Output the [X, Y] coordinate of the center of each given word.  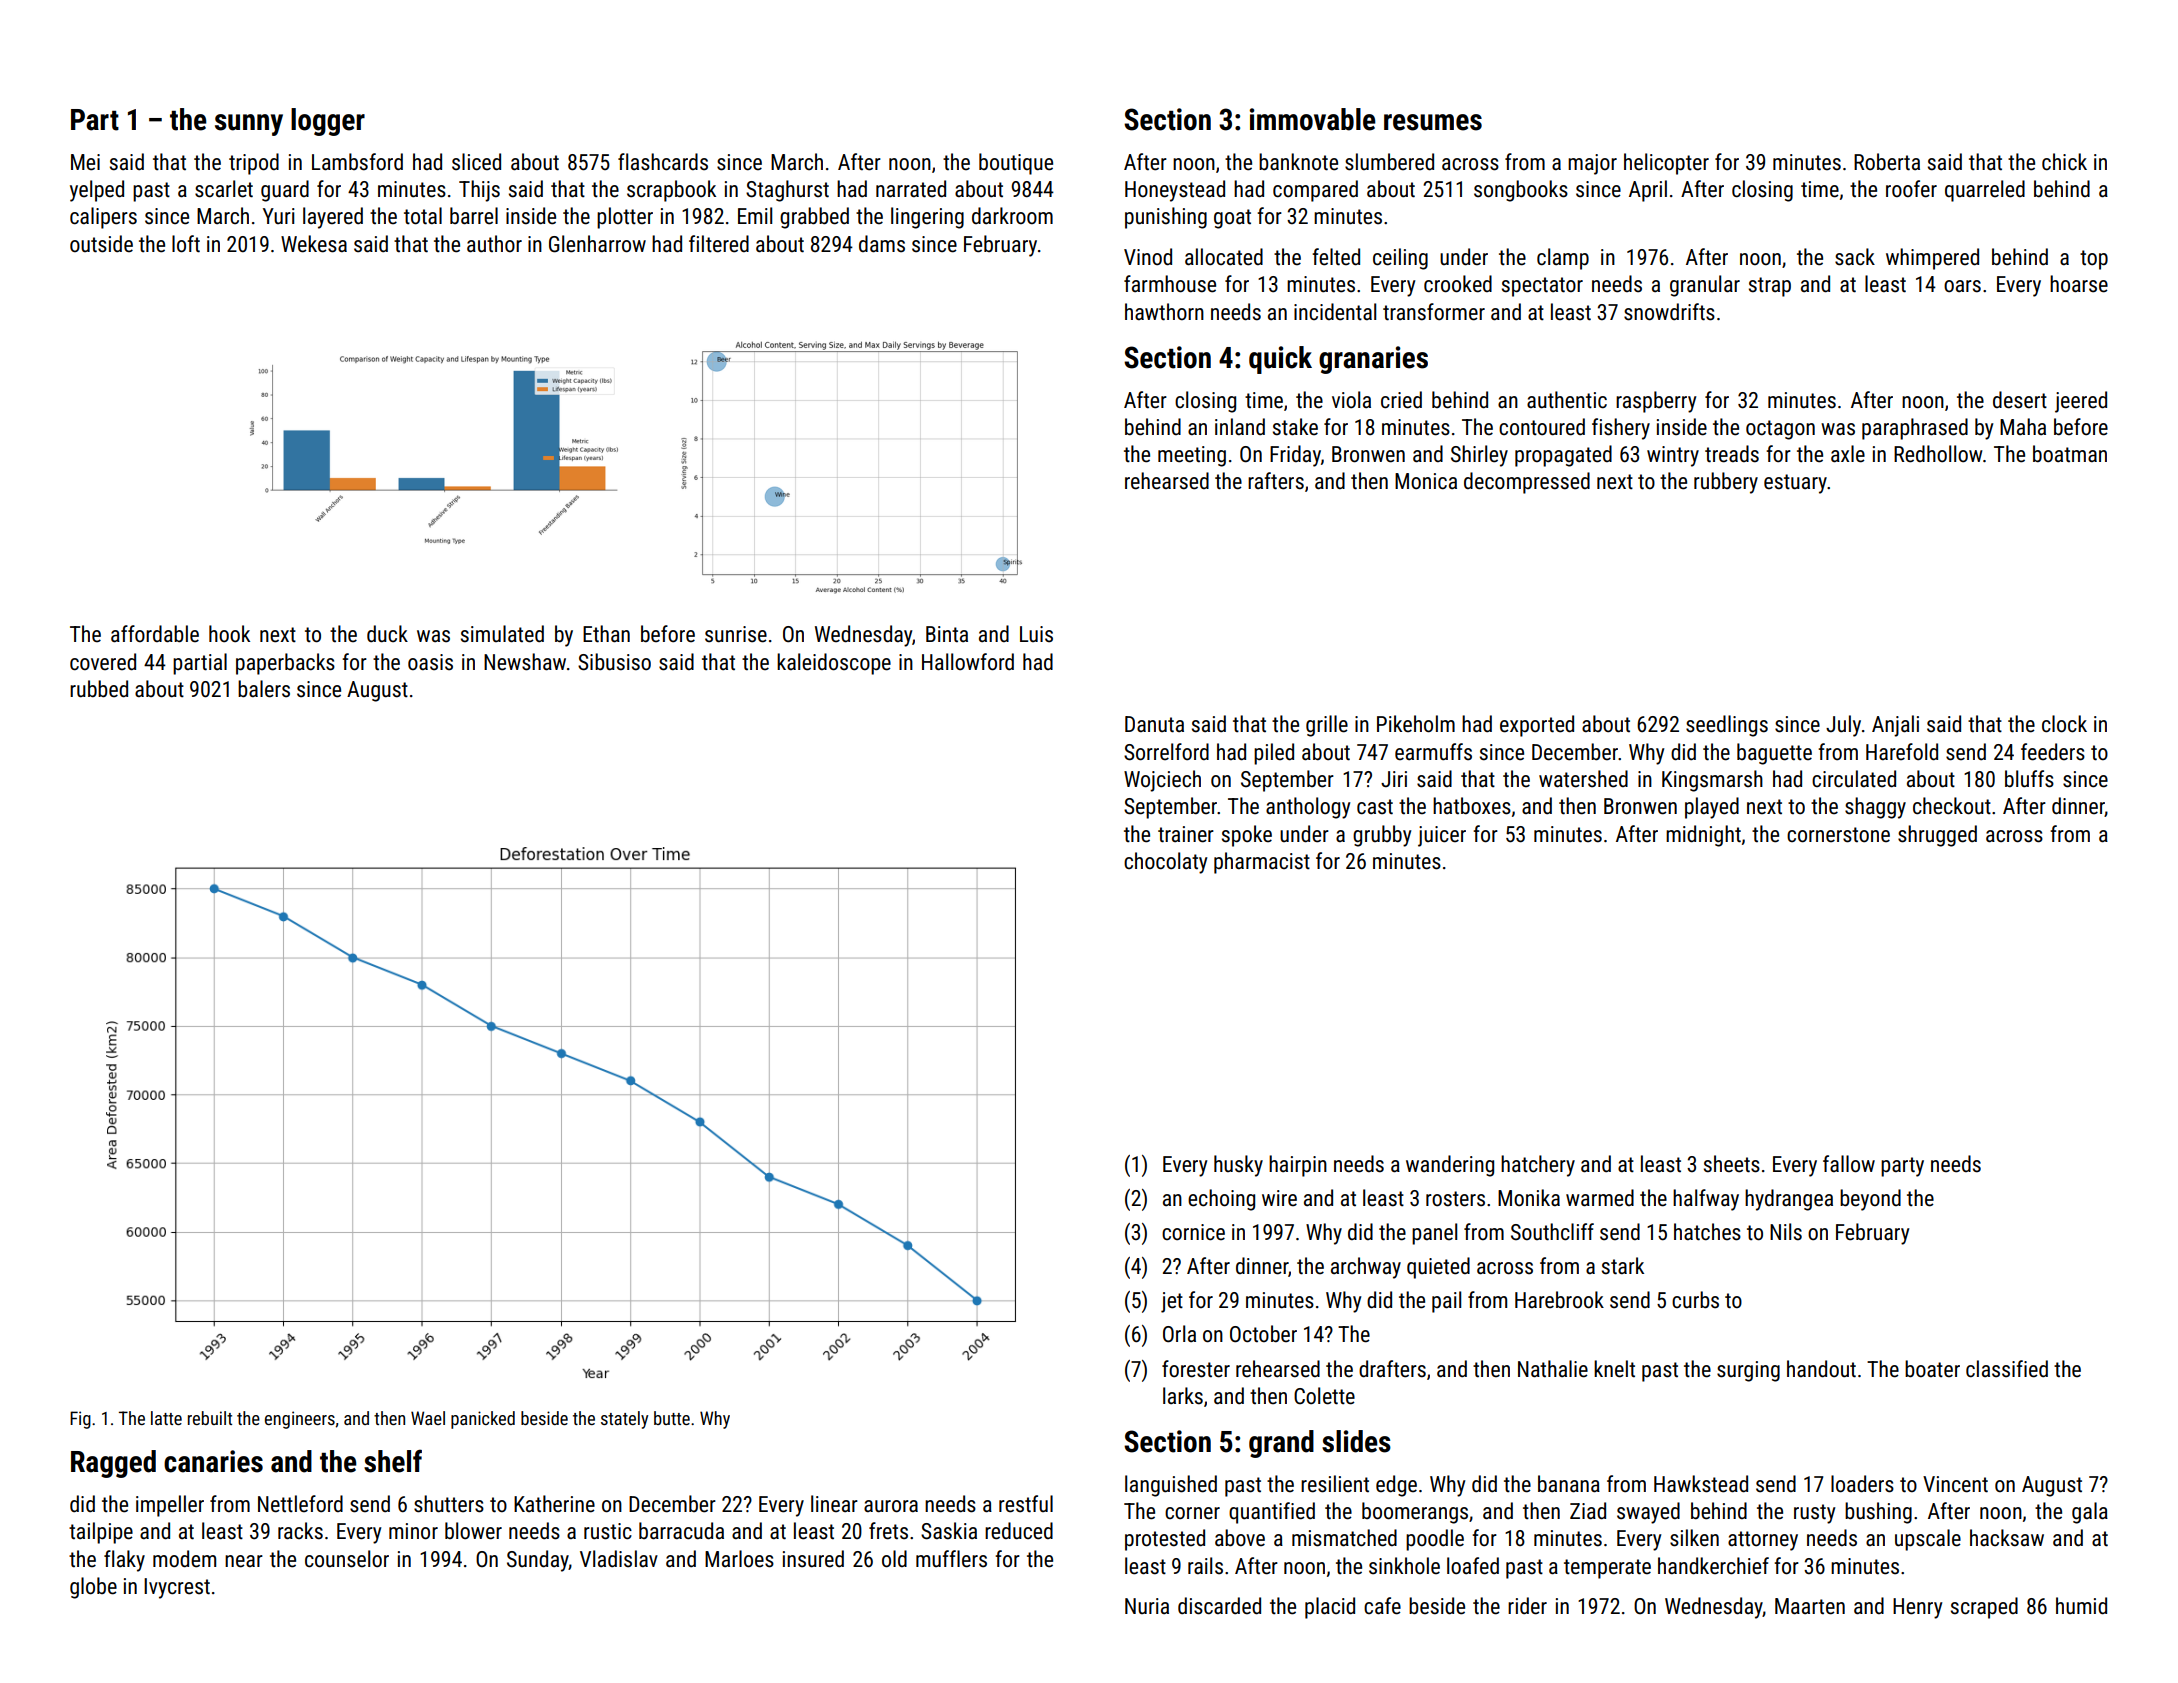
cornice [1193, 1232]
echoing [1221, 1200]
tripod [254, 164]
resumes [1433, 122]
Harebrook [1559, 1300]
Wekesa [314, 244]
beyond [1870, 1200]
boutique [1016, 164]
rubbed [99, 689]
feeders [2053, 752]
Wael [428, 1418]
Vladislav [619, 1559]
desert [2020, 400]
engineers [300, 1420]
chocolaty [1165, 863]
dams [882, 244]
